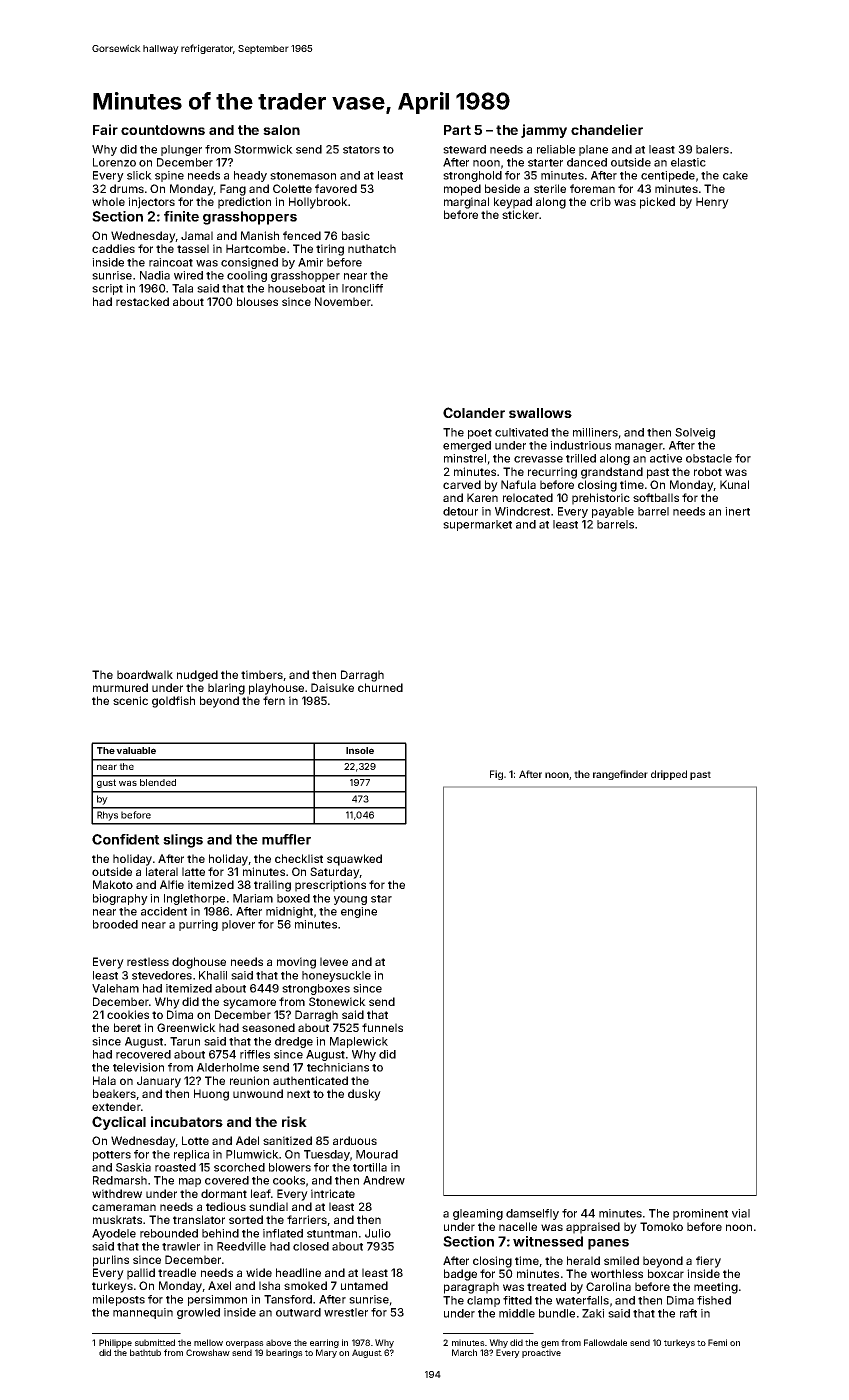 The width and height of the screenshot is (849, 1400). I want to click on Part, so click(457, 130).
